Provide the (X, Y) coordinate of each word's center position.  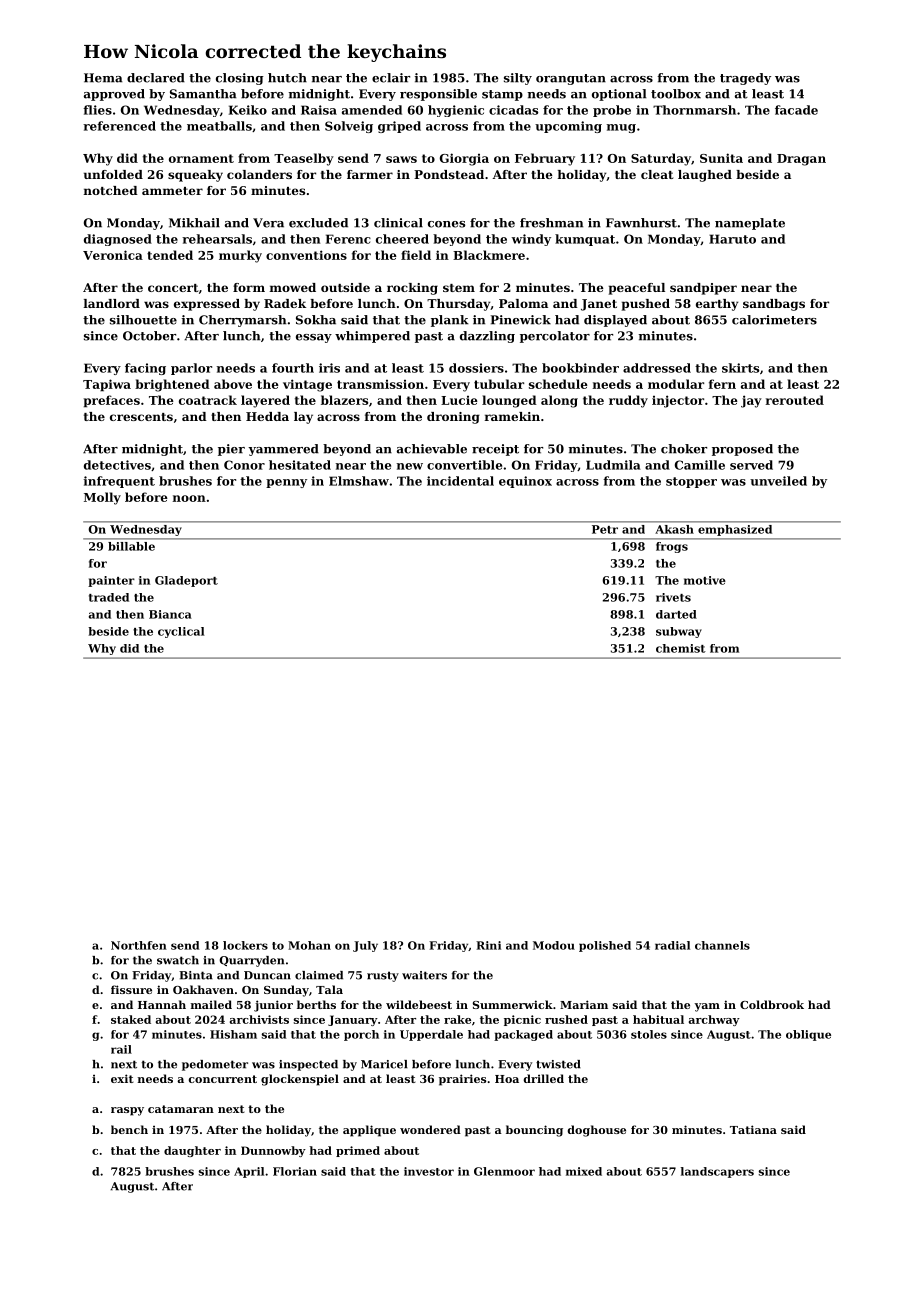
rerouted (795, 400)
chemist (681, 648)
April (249, 1172)
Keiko (248, 110)
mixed (584, 1171)
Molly (102, 498)
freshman (551, 223)
